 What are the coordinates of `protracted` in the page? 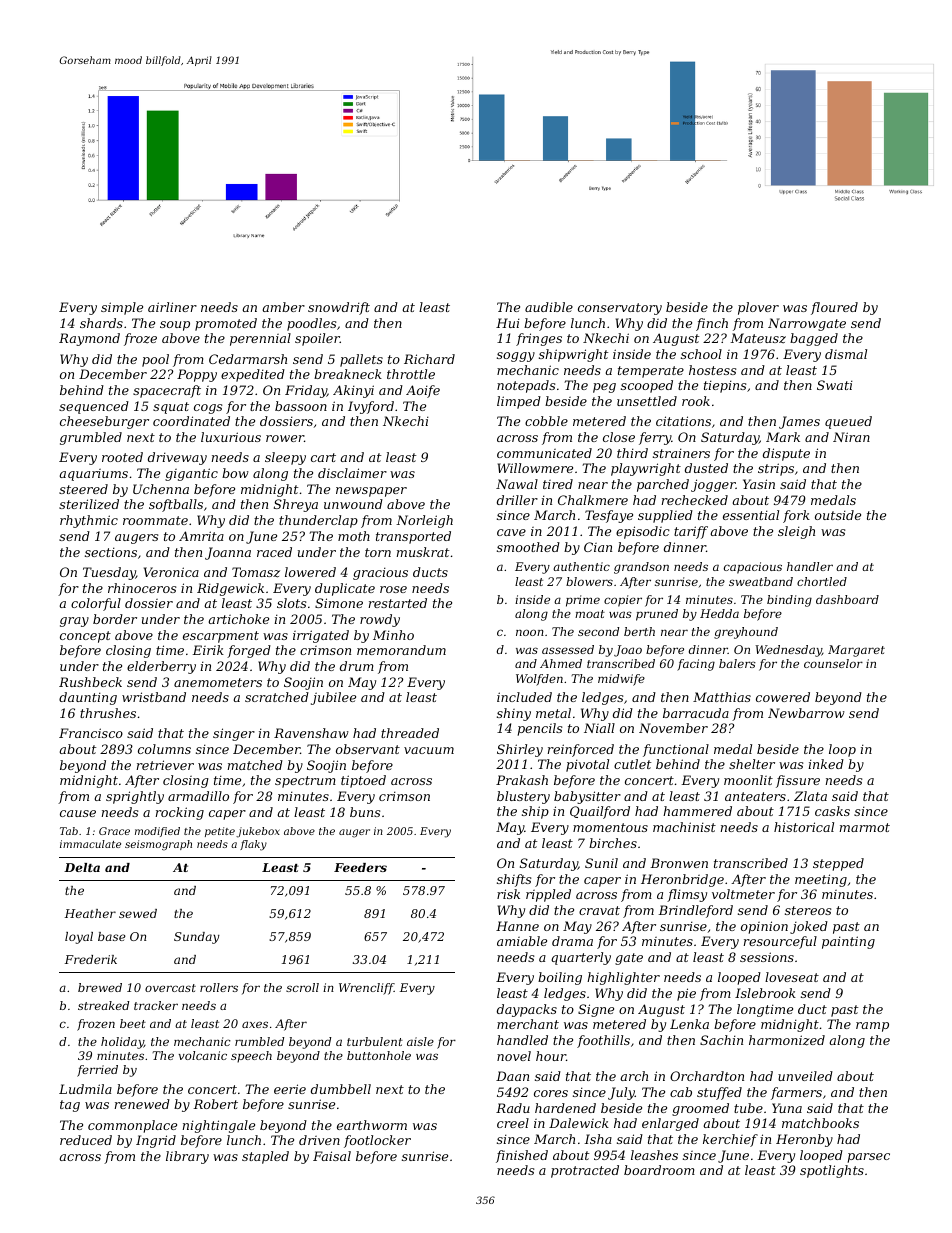 It's located at (585, 1171).
